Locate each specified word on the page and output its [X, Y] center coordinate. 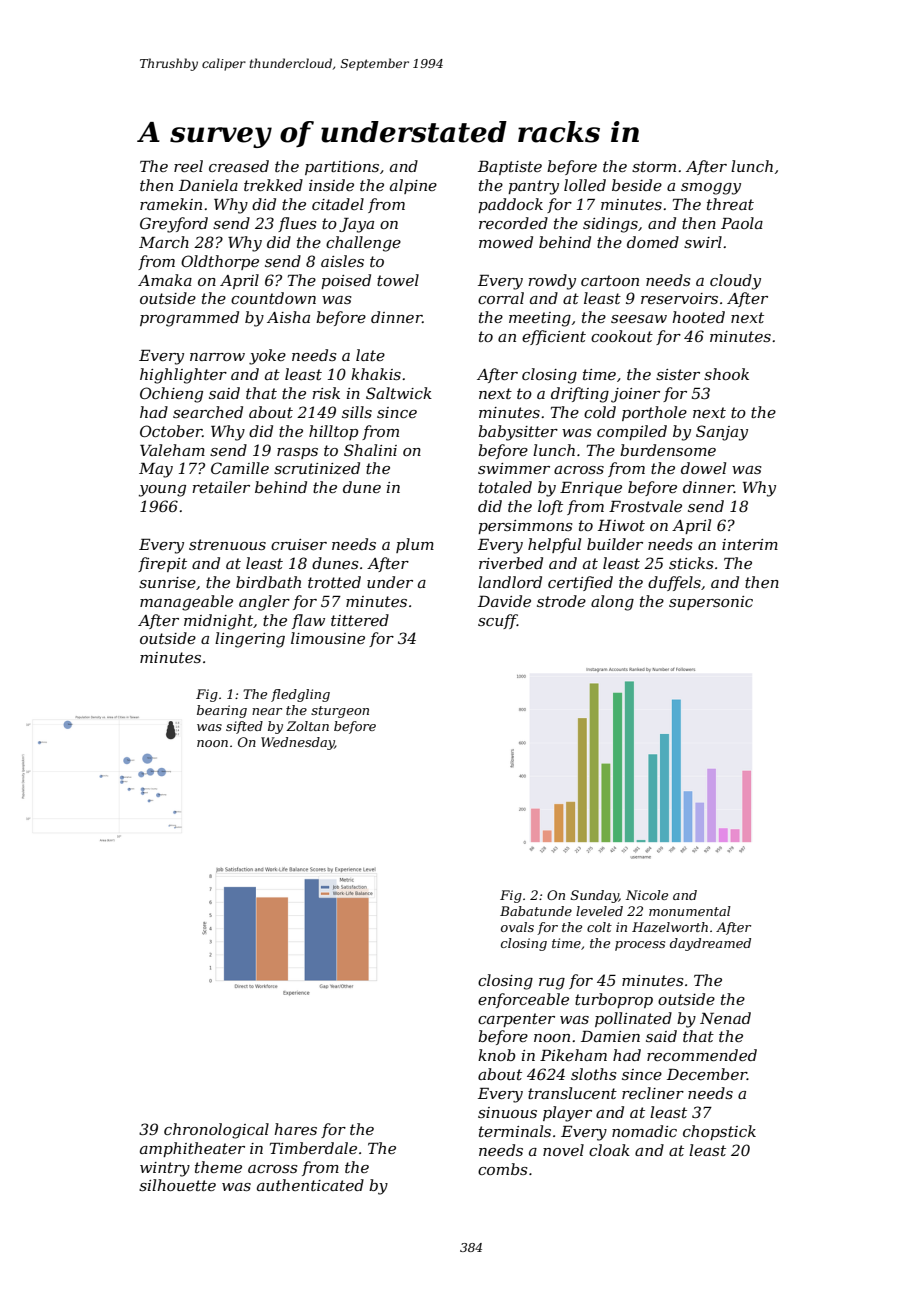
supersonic [711, 603]
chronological [216, 1131]
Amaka [165, 280]
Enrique [591, 489]
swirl [703, 242]
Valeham [172, 450]
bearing [222, 711]
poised [346, 281]
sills [357, 412]
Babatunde [536, 911]
